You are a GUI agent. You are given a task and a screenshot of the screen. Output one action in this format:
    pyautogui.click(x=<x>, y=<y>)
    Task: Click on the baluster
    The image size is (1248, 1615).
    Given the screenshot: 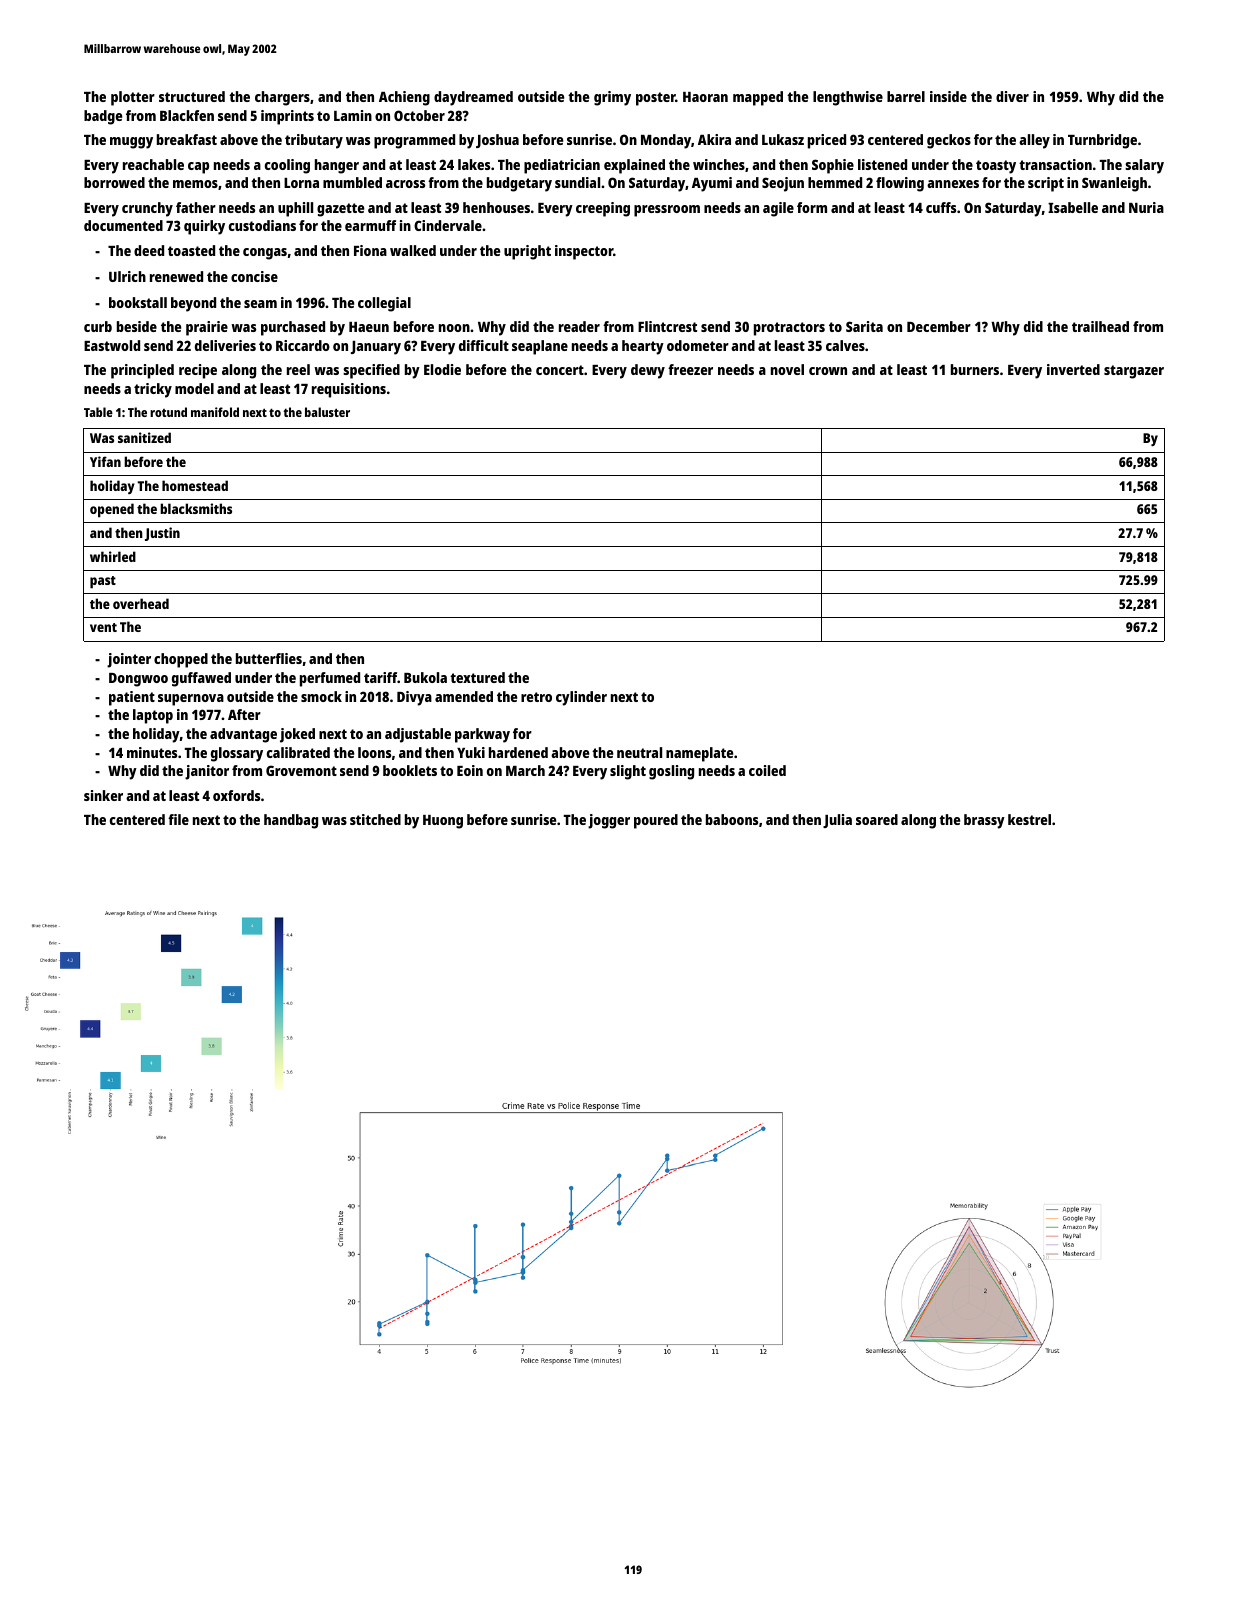 What is the action you would take?
    pyautogui.click(x=327, y=412)
